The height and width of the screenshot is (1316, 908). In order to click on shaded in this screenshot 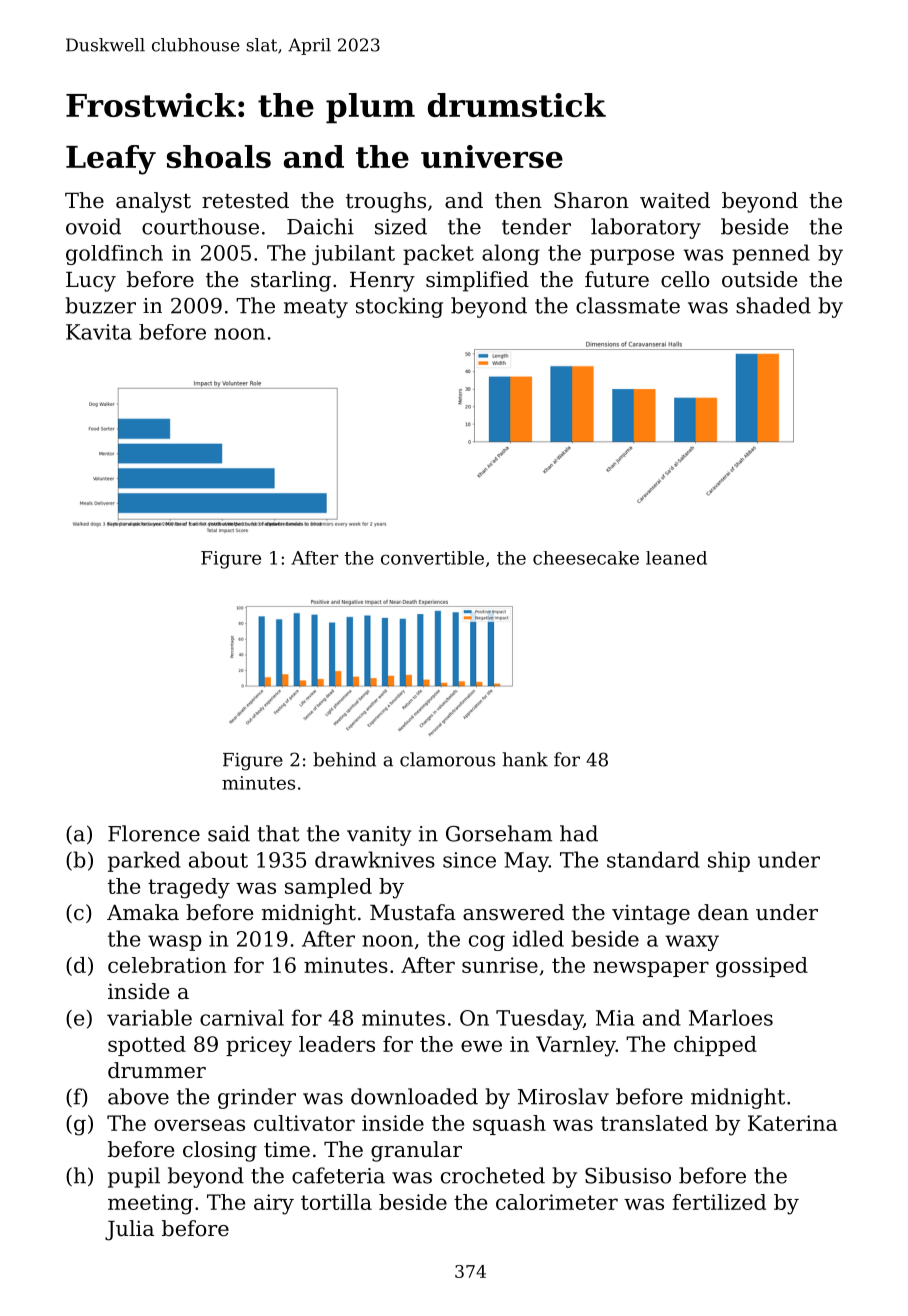, I will do `click(773, 305)`.
